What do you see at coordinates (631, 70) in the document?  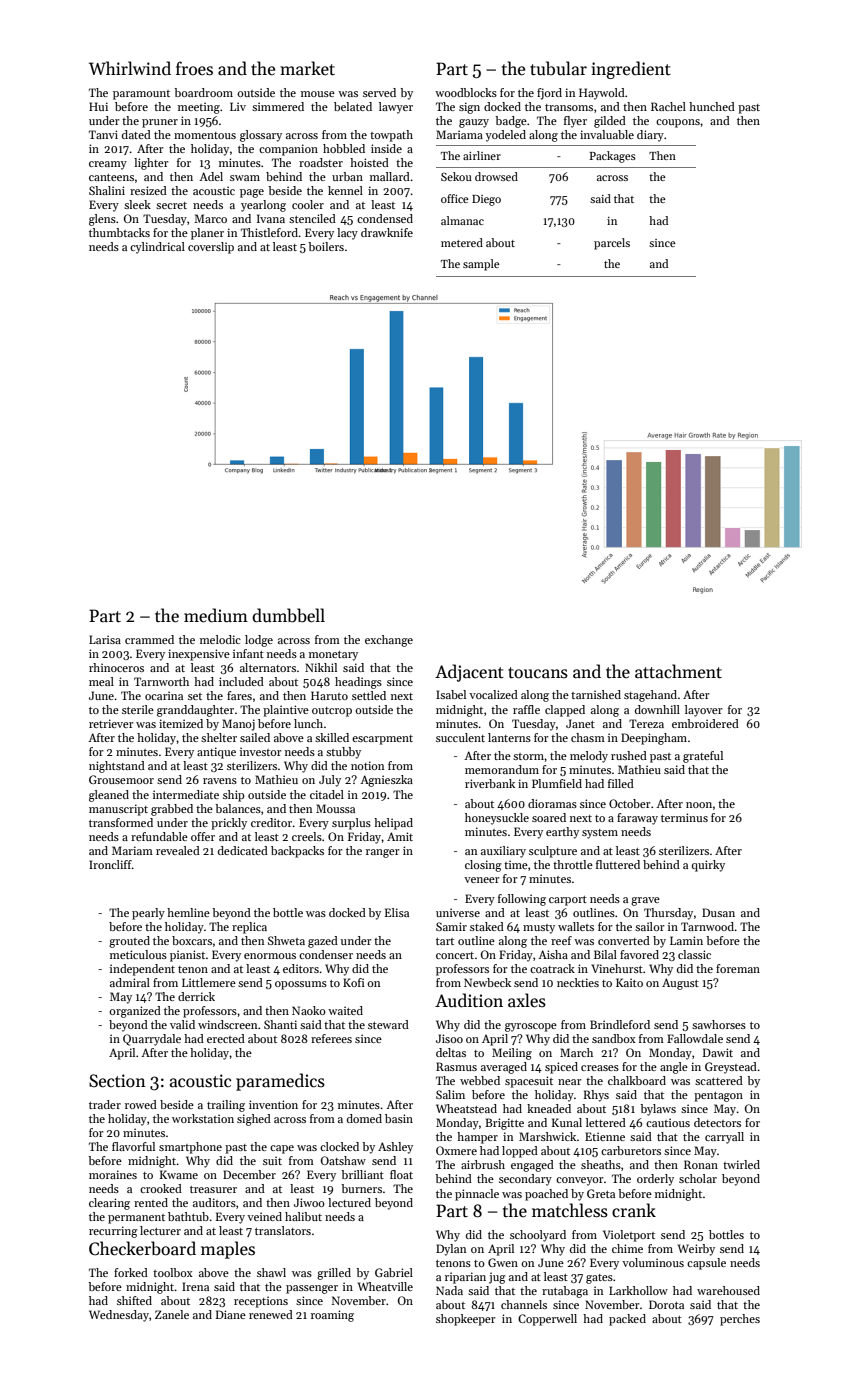 I see `ingredient` at bounding box center [631, 70].
